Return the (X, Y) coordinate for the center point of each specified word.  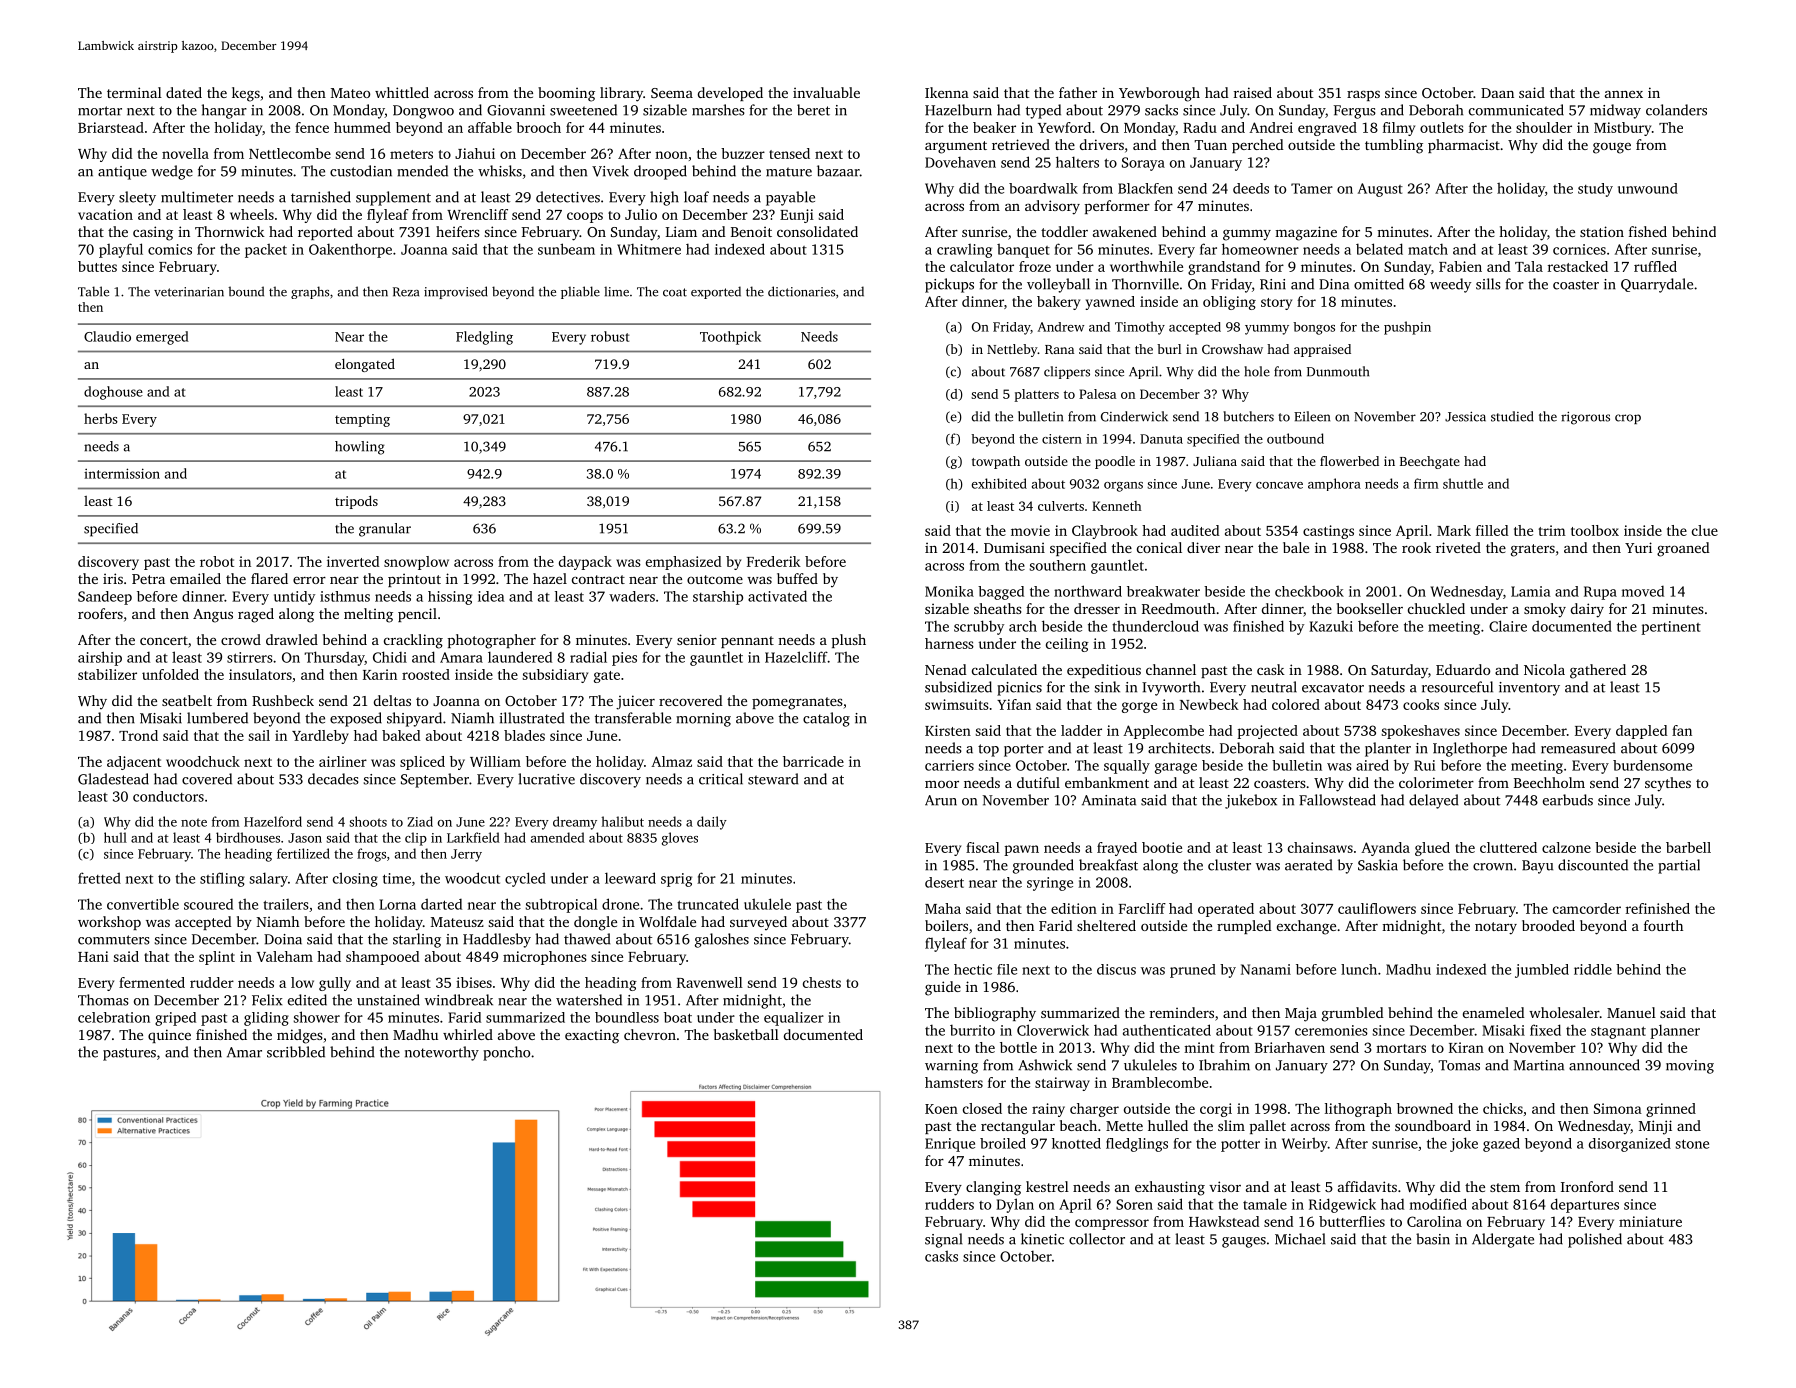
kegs (246, 94)
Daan (1497, 93)
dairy (1587, 610)
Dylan (1015, 1205)
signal (944, 1240)
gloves (680, 839)
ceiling (1067, 645)
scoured (208, 904)
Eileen (1312, 416)
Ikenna (947, 92)
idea (491, 596)
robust (610, 336)
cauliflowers (1377, 908)
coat (675, 292)
